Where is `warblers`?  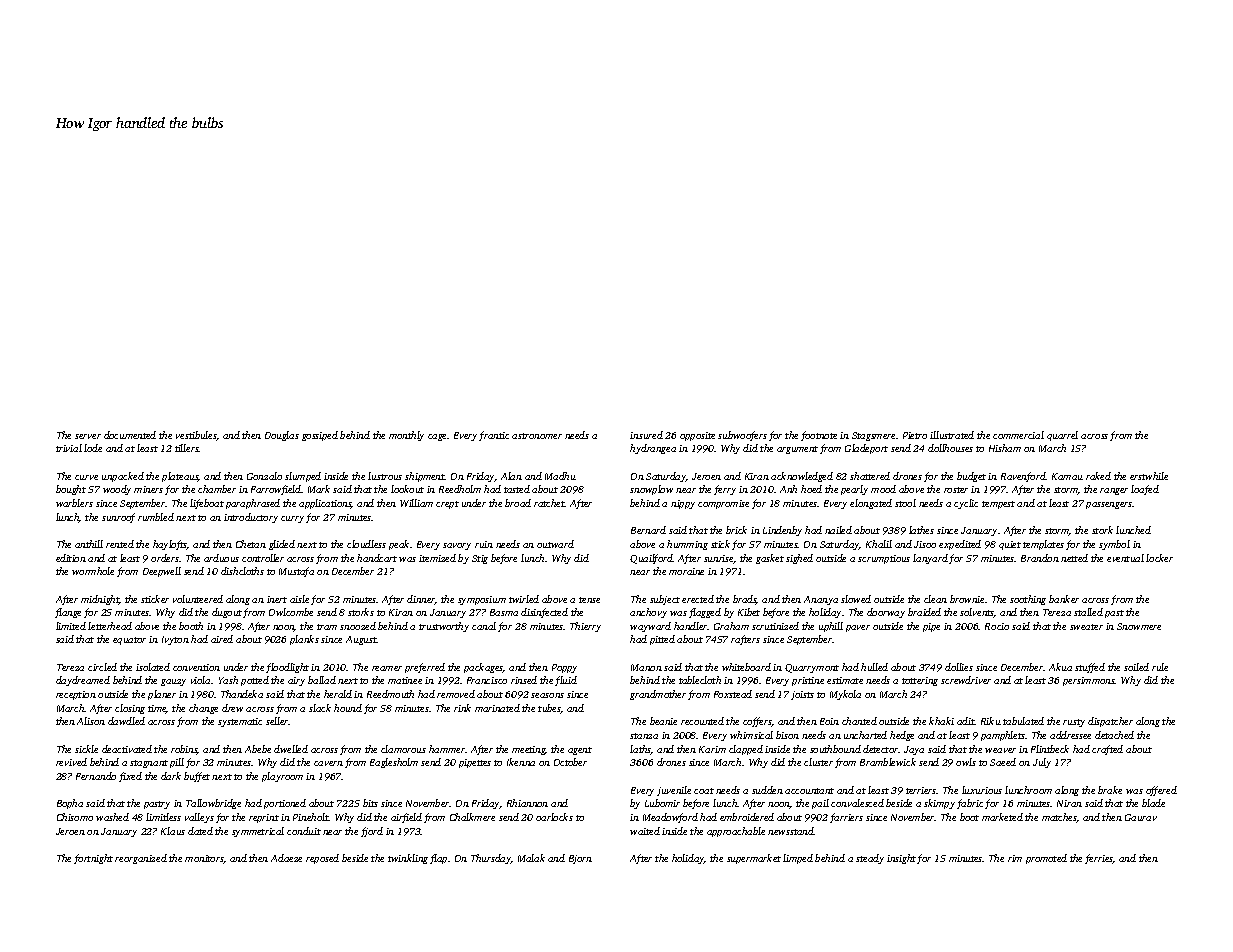
warblers is located at coordinates (74, 503).
